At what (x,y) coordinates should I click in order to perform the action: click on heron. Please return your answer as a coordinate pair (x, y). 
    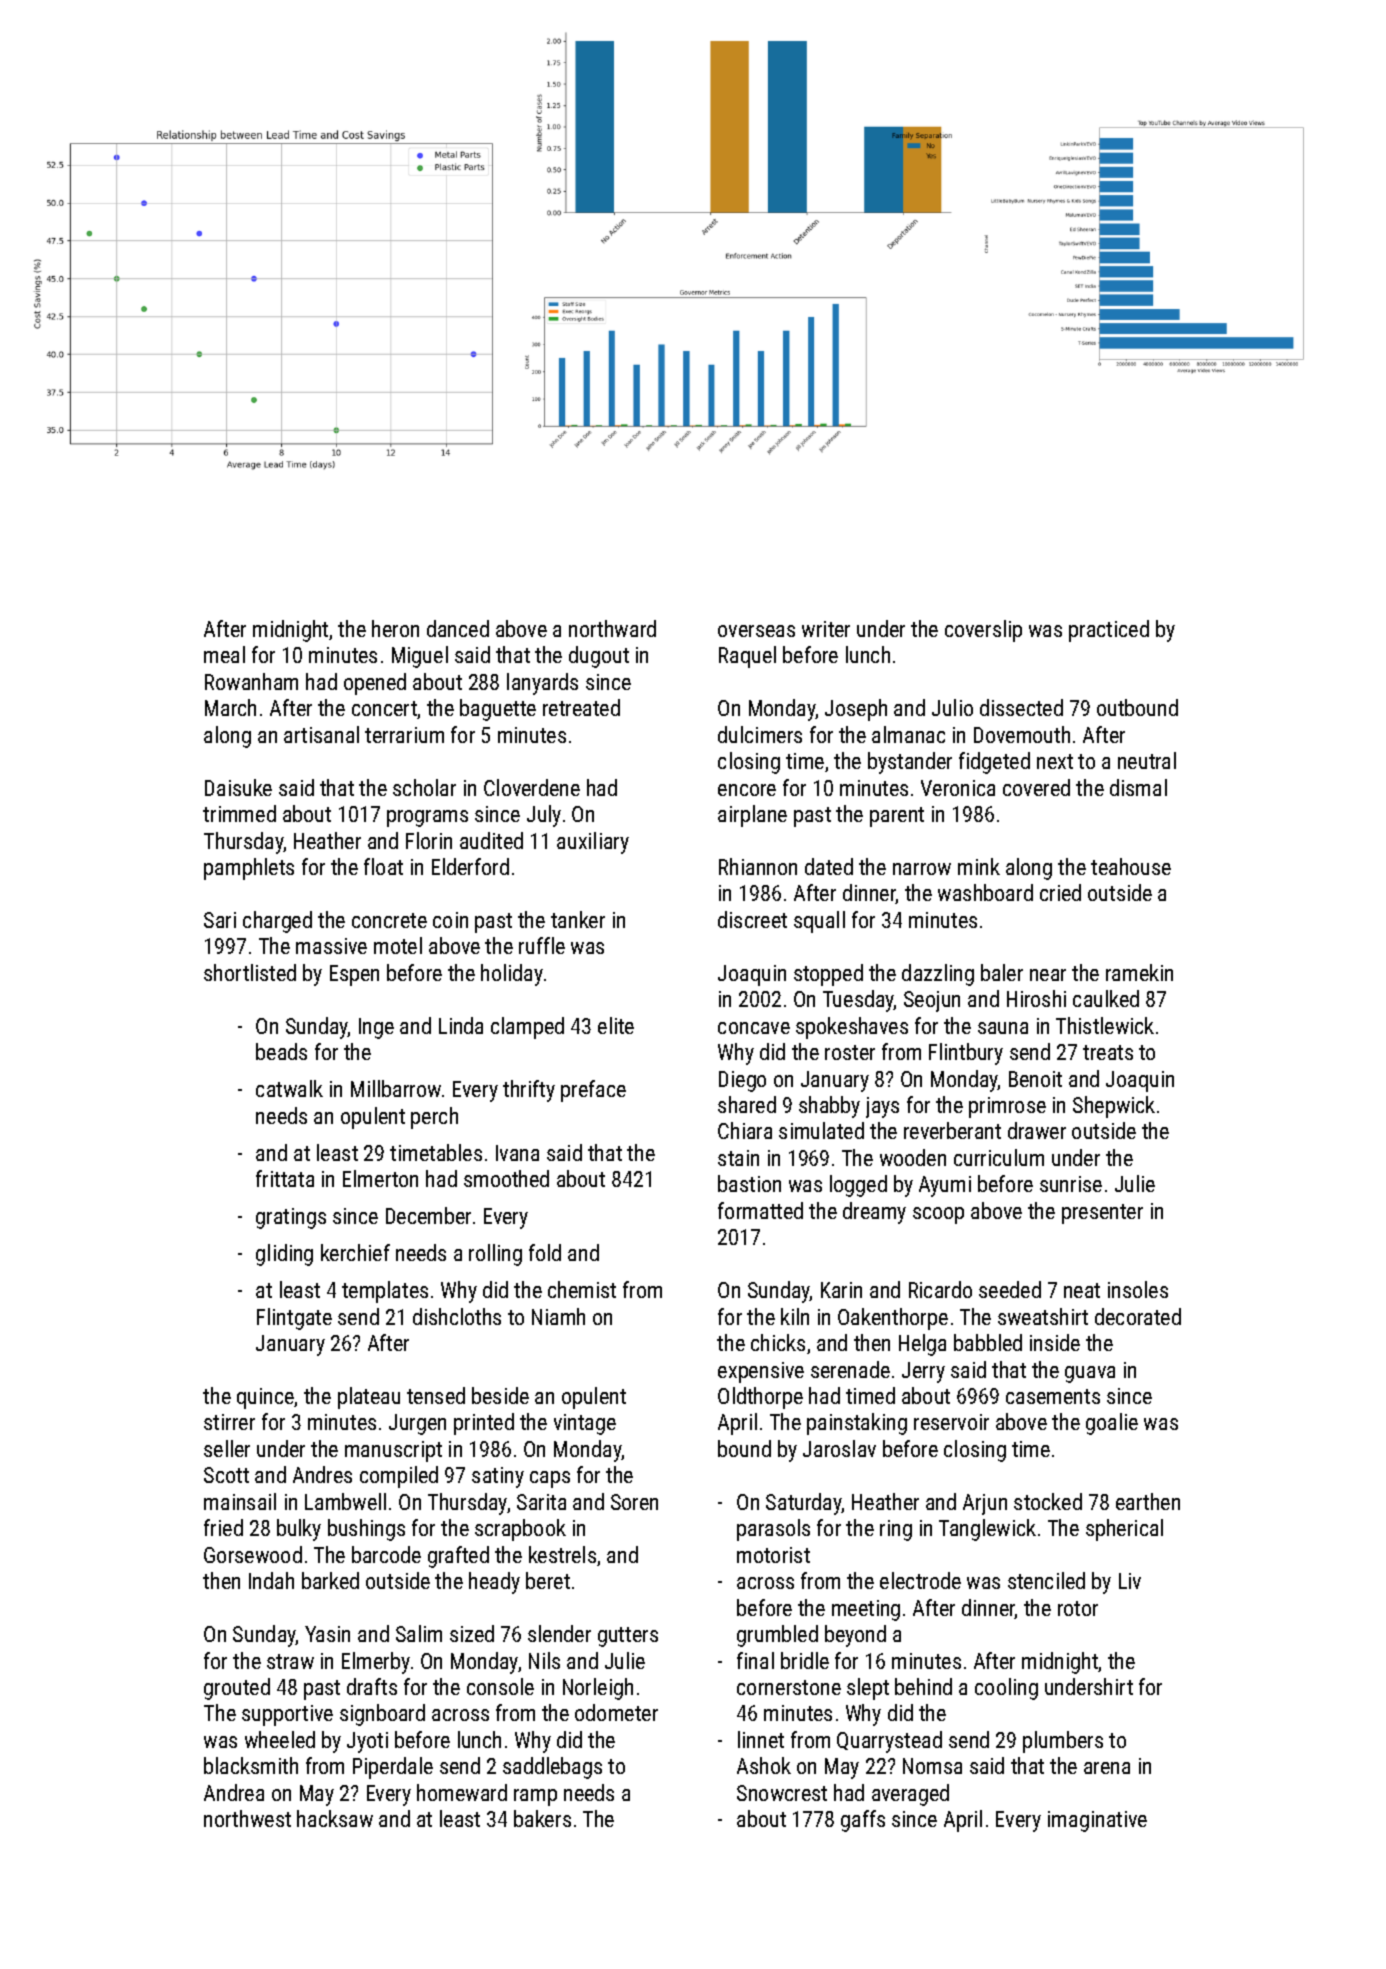
    Looking at the image, I should click on (395, 628).
